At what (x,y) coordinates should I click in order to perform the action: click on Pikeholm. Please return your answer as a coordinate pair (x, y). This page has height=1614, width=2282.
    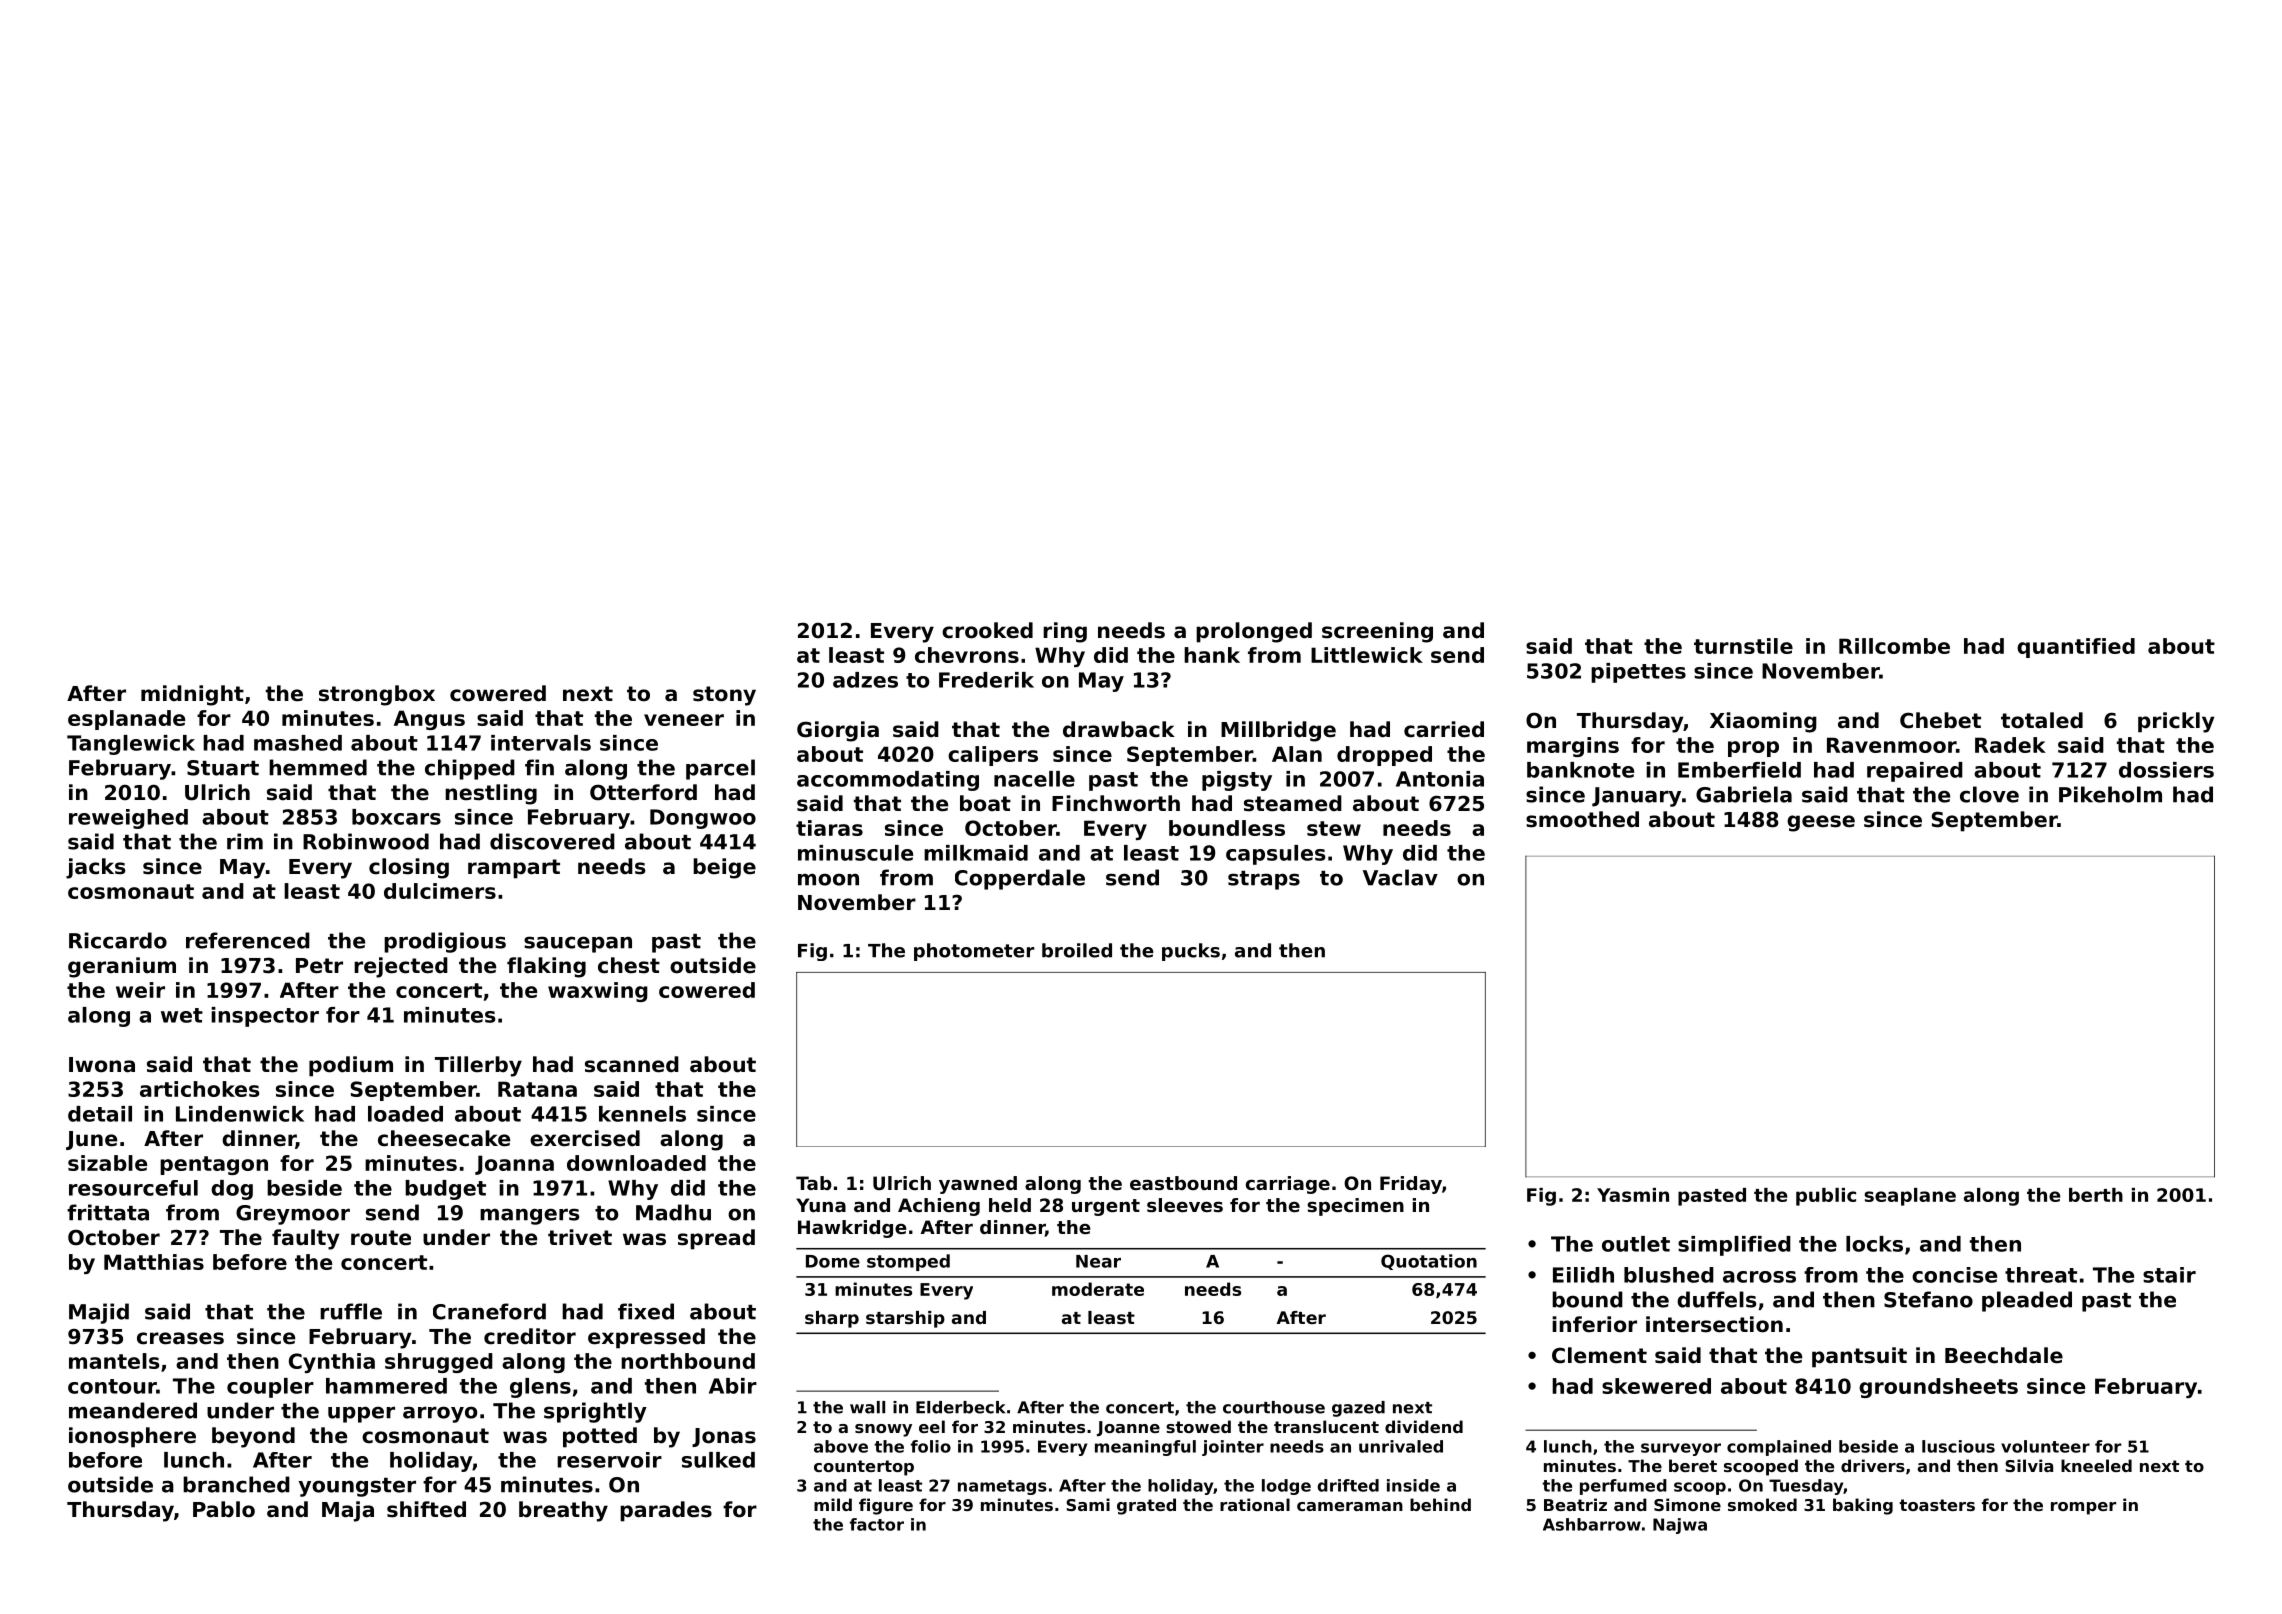
    Looking at the image, I should click on (2110, 794).
